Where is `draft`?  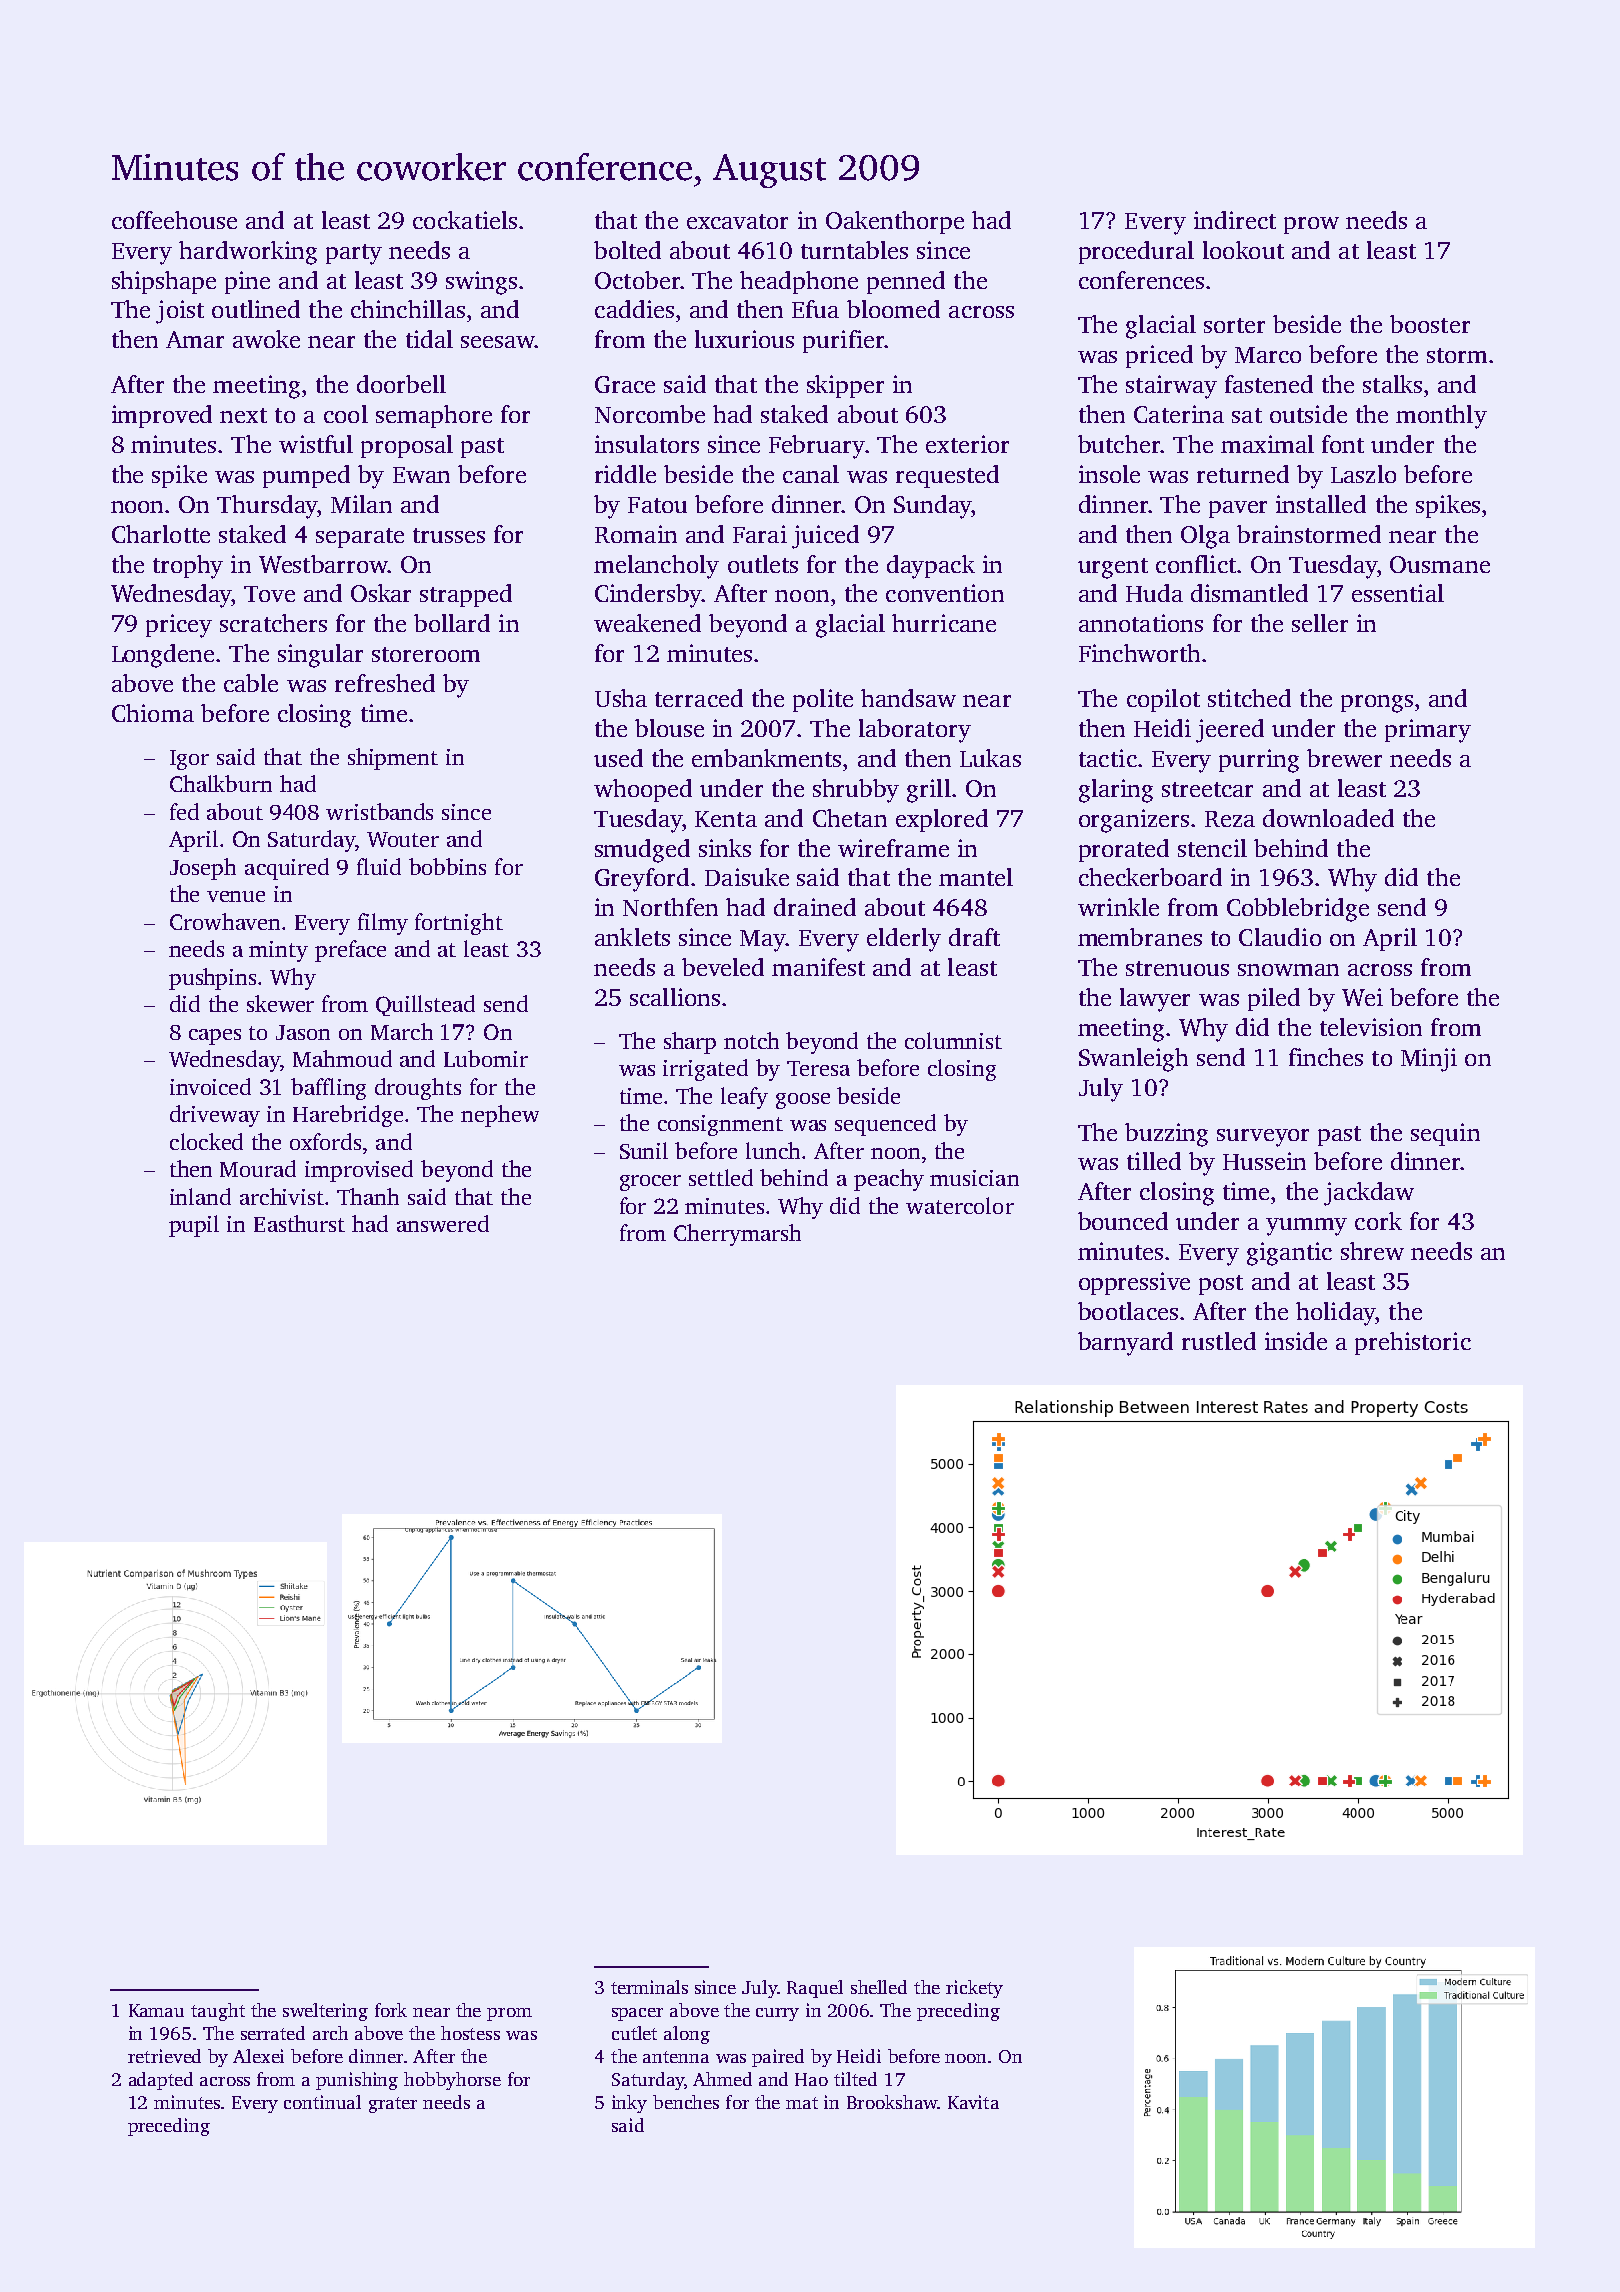
draft is located at coordinates (974, 937).
